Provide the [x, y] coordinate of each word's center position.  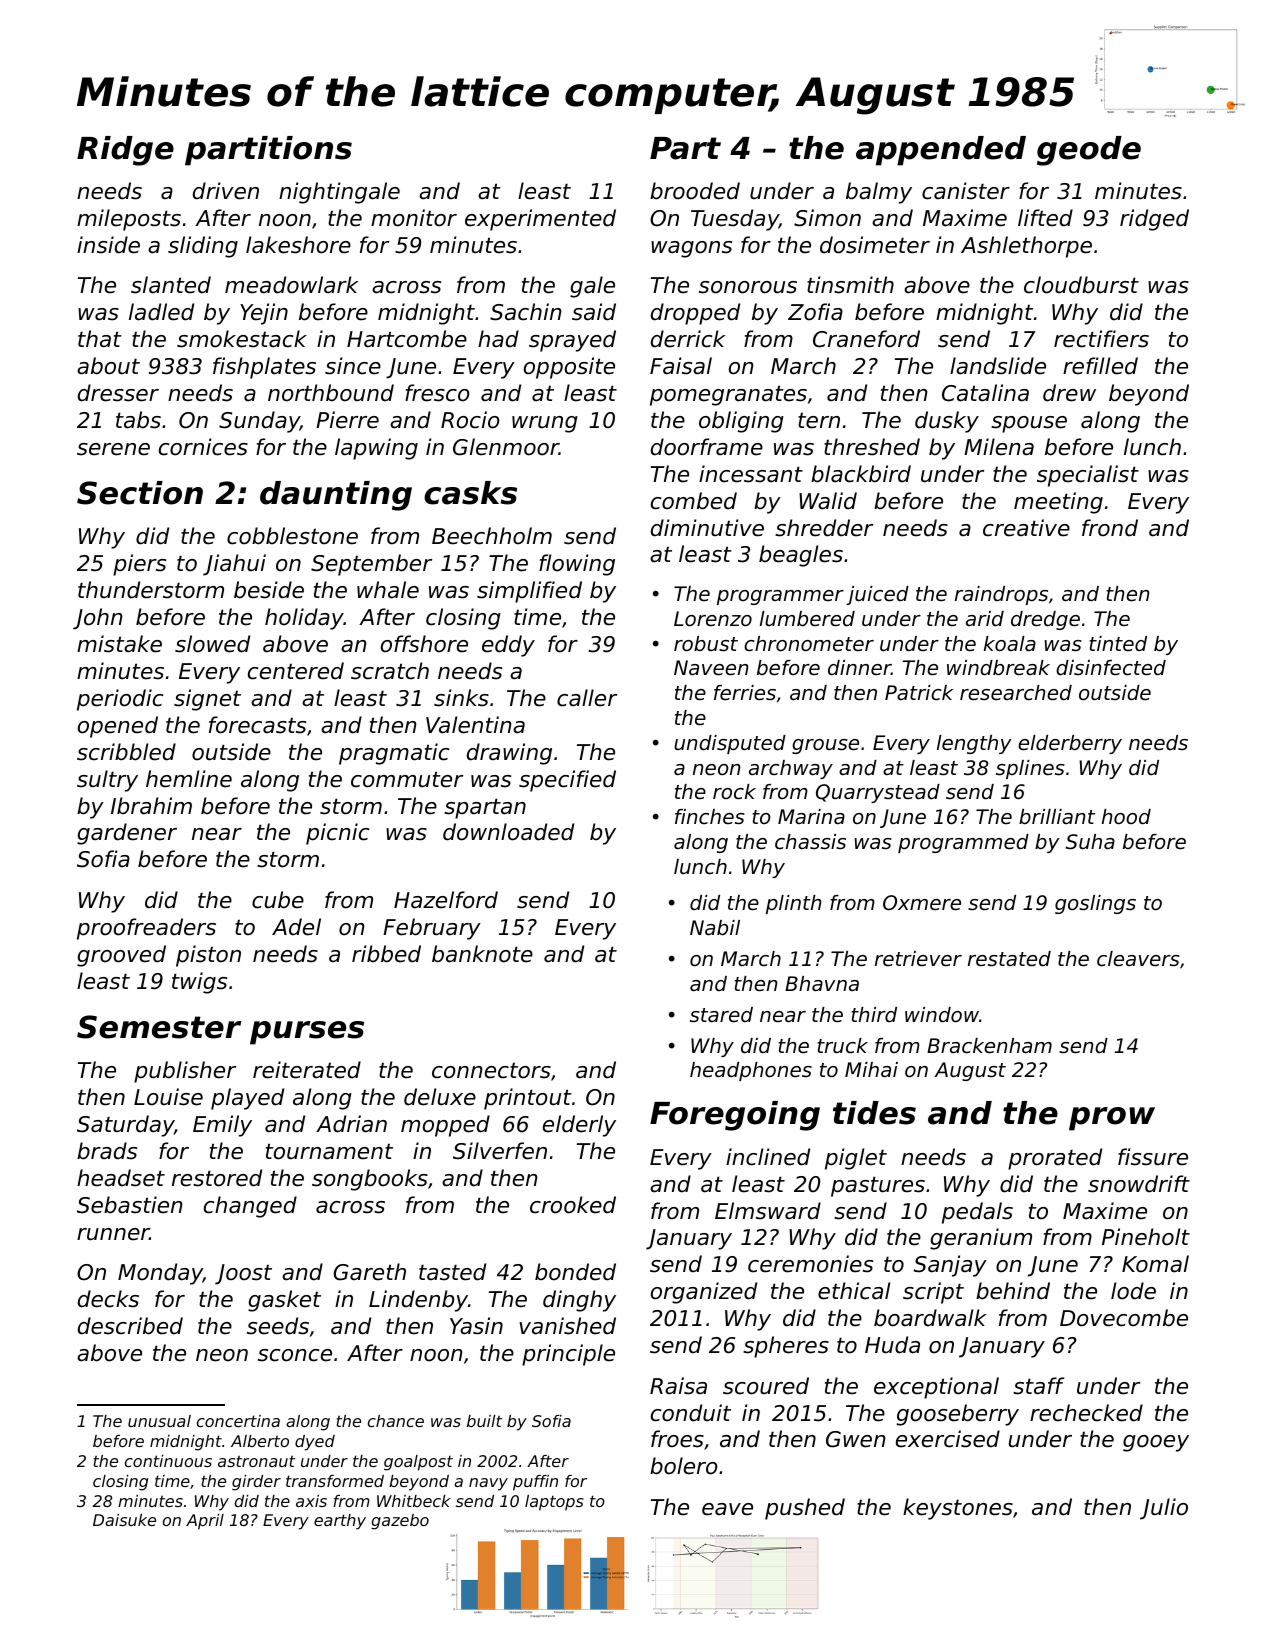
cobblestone [292, 536]
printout [528, 1099]
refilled [1100, 366]
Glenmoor [506, 447]
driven [226, 191]
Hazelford [446, 900]
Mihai [871, 1069]
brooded [695, 191]
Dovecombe [1124, 1318]
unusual [159, 1421]
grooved [121, 956]
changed [250, 1207]
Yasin [476, 1326]
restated [1009, 959]
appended [941, 151]
